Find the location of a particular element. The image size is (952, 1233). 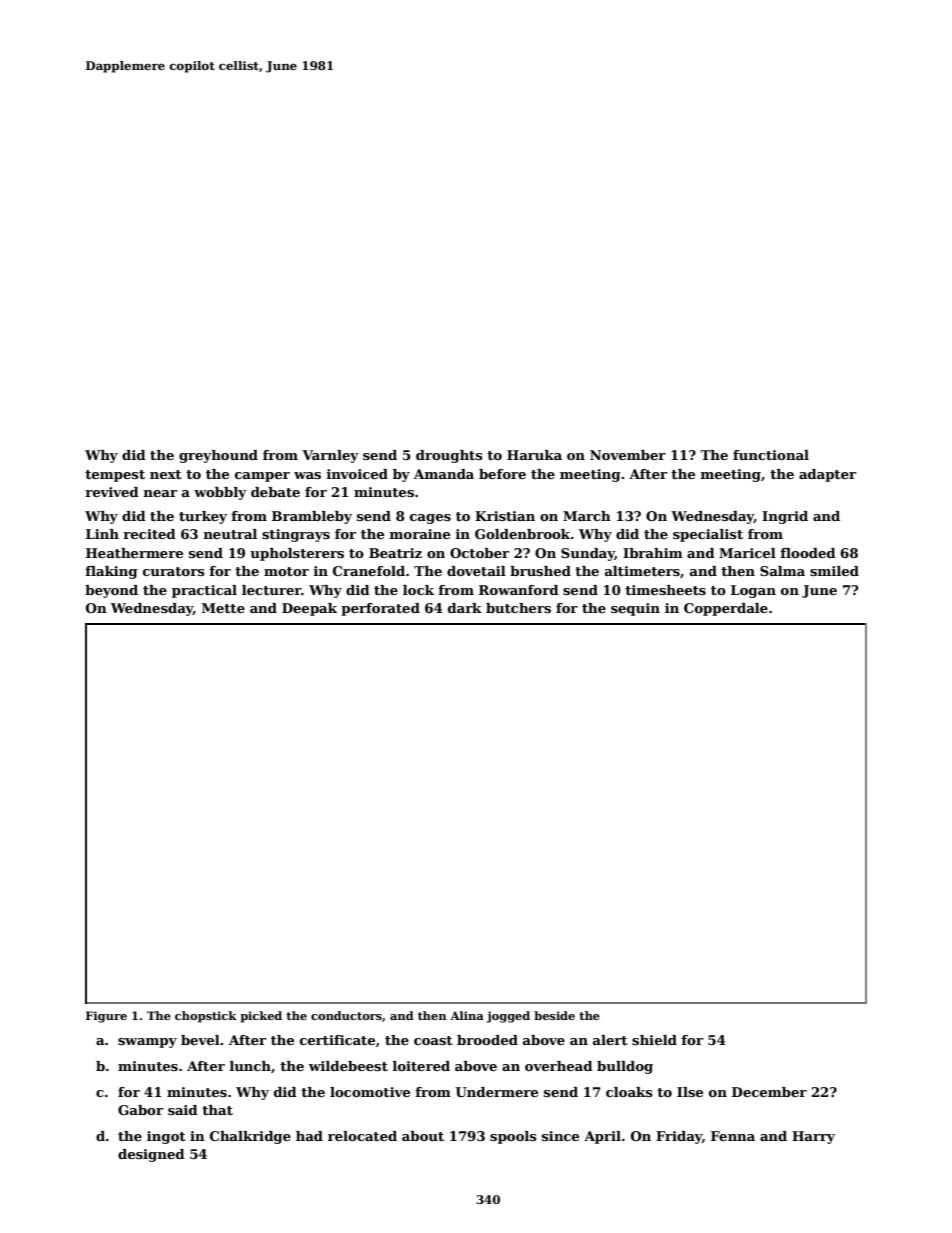

Maricel is located at coordinates (747, 553).
